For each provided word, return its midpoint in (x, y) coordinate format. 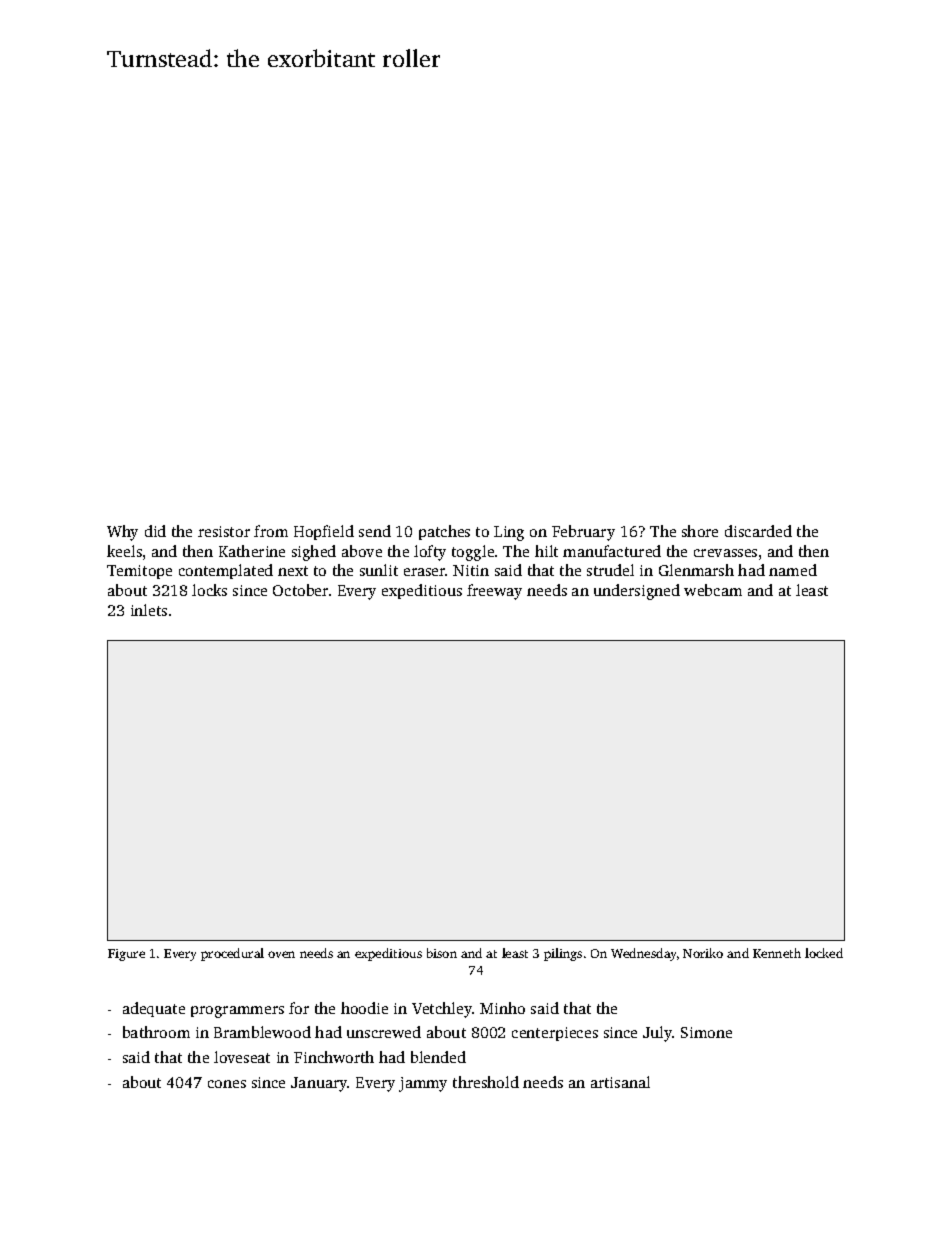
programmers (237, 1012)
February (583, 533)
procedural (232, 954)
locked (824, 953)
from (271, 531)
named (793, 570)
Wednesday (643, 954)
